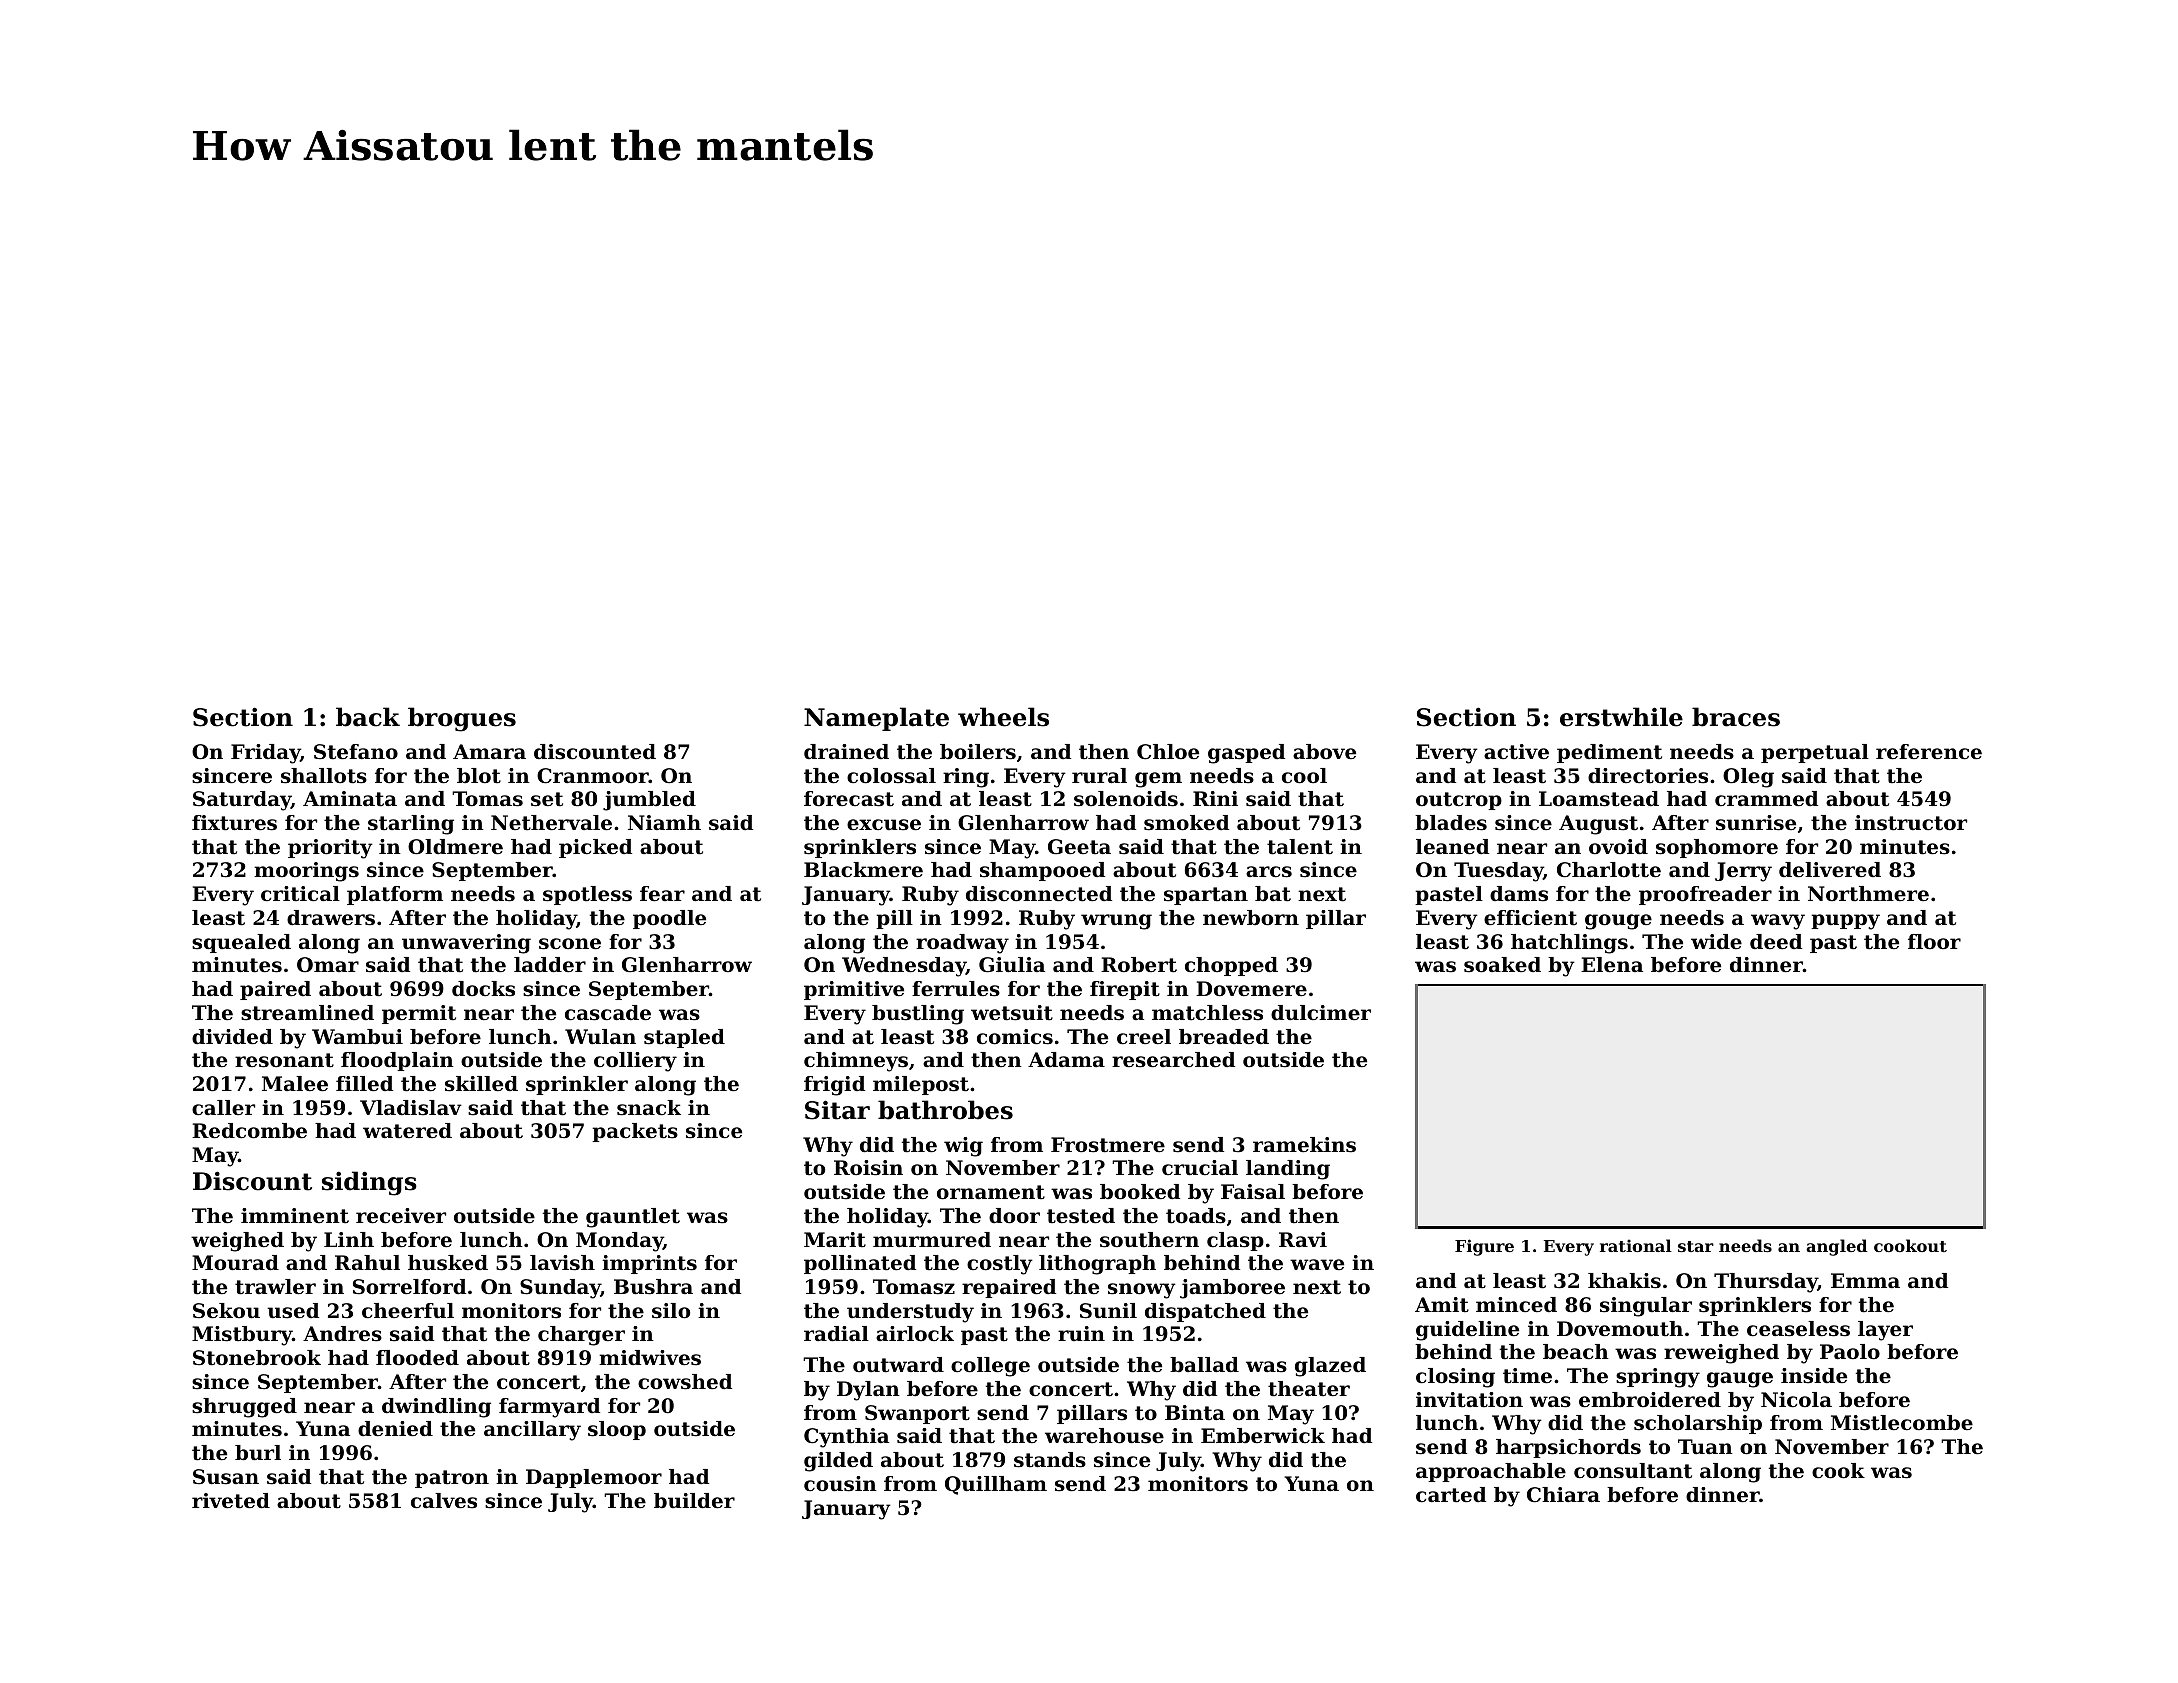 This page has height=1683, width=2178. I want to click on back, so click(368, 717).
